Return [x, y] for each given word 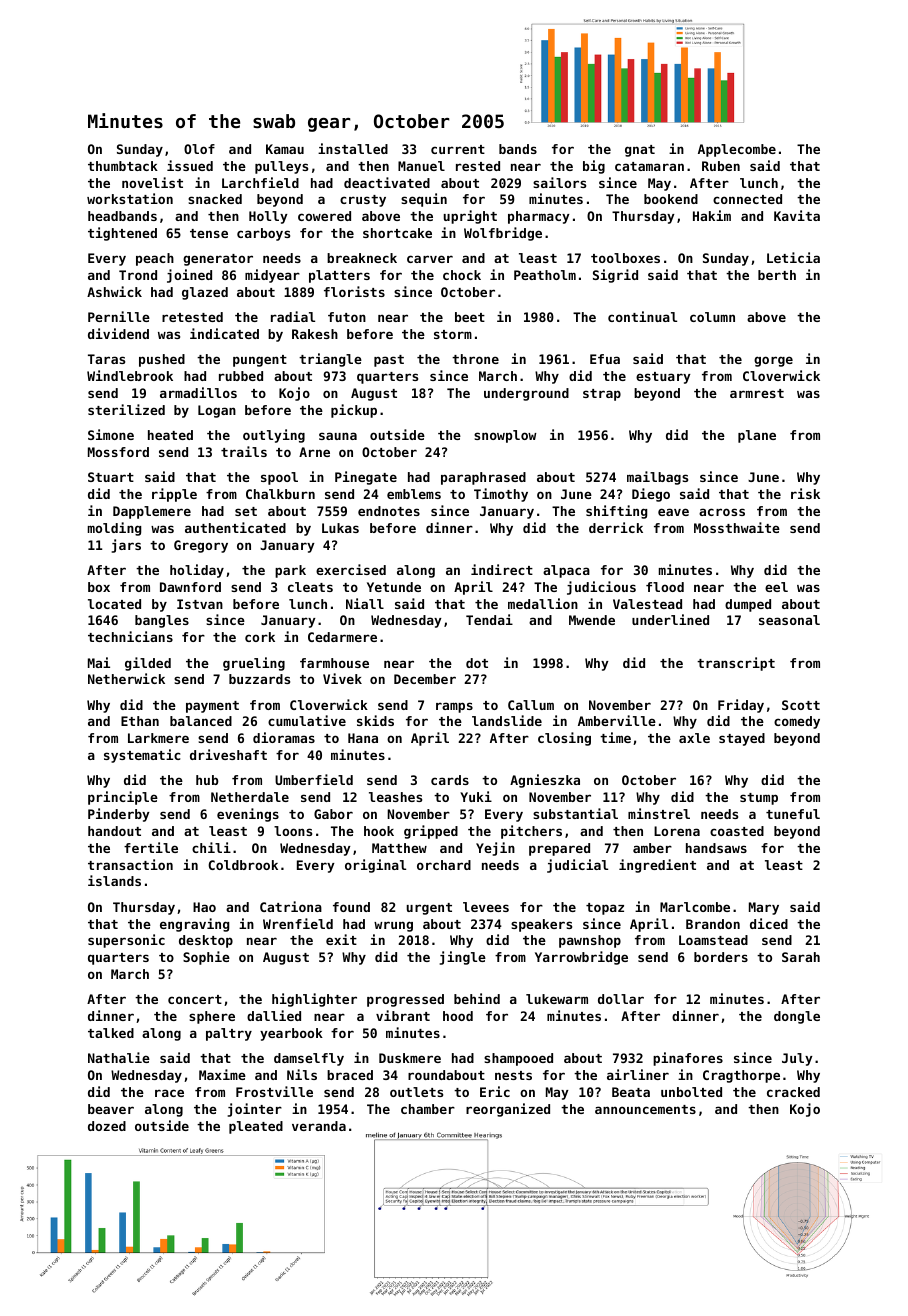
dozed [107, 1126]
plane [757, 436]
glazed [205, 293]
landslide [507, 720]
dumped [748, 605]
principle [123, 798]
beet [470, 317]
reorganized [508, 1110]
